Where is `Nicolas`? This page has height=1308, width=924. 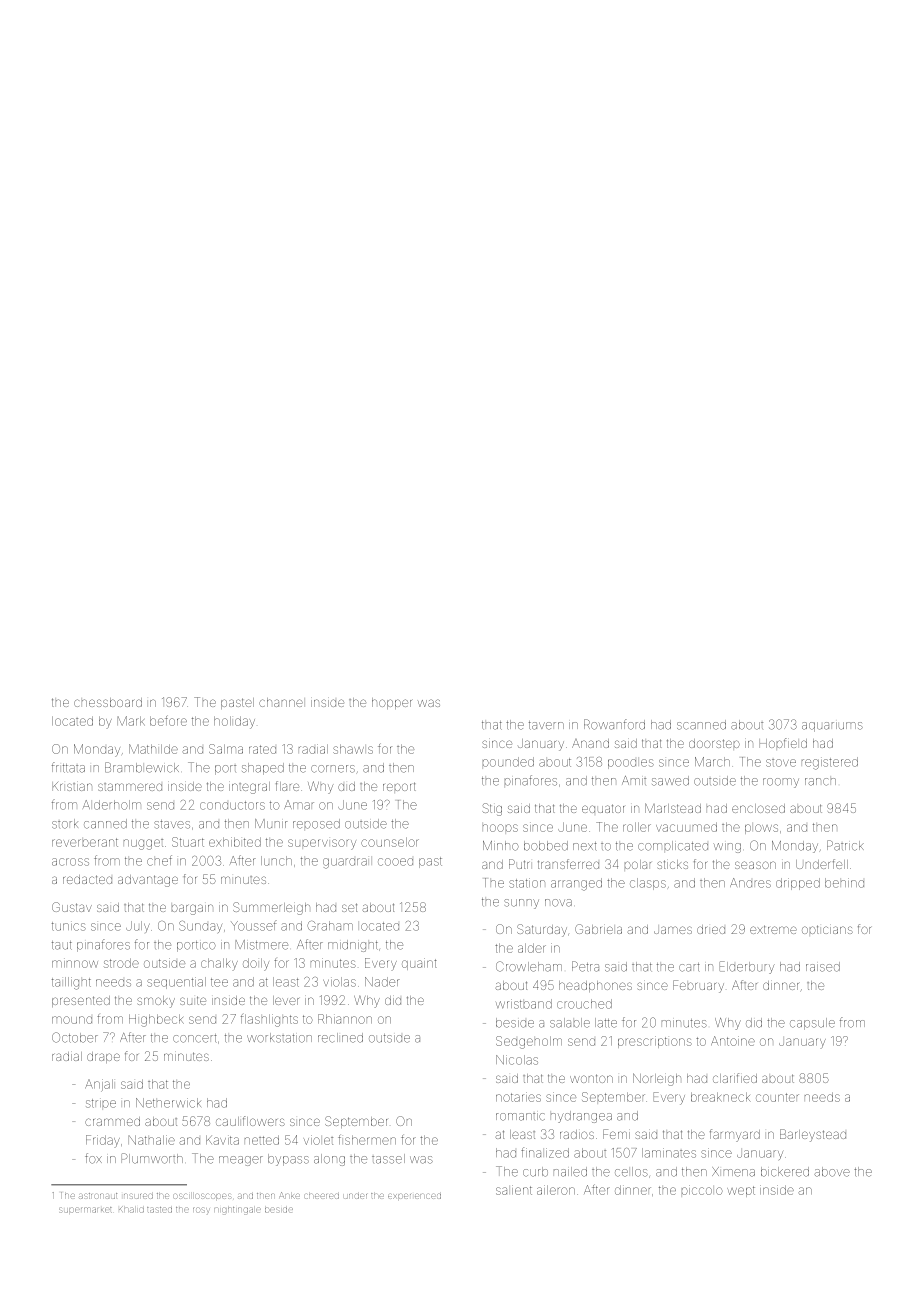 Nicolas is located at coordinates (517, 1060).
